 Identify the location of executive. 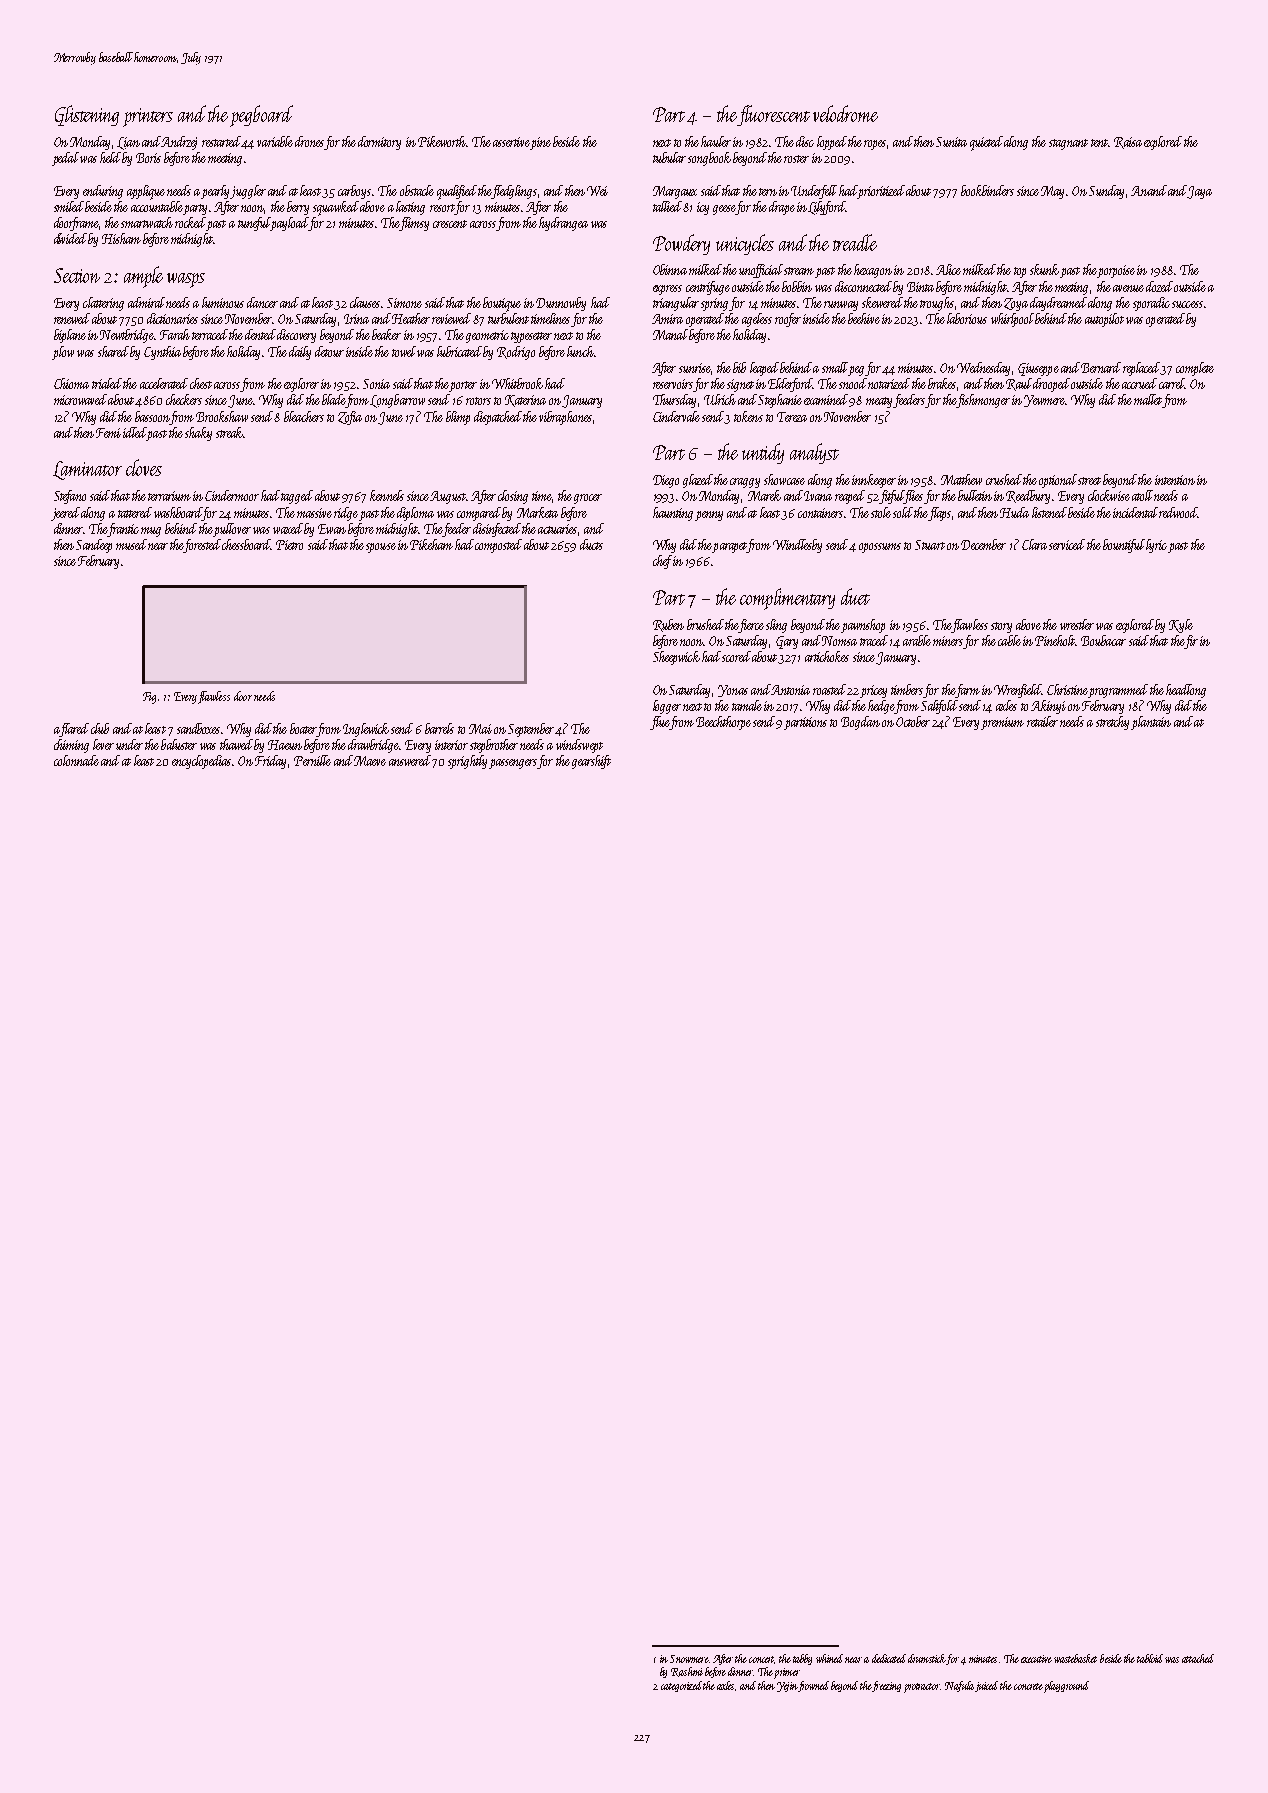
(1036, 1659).
